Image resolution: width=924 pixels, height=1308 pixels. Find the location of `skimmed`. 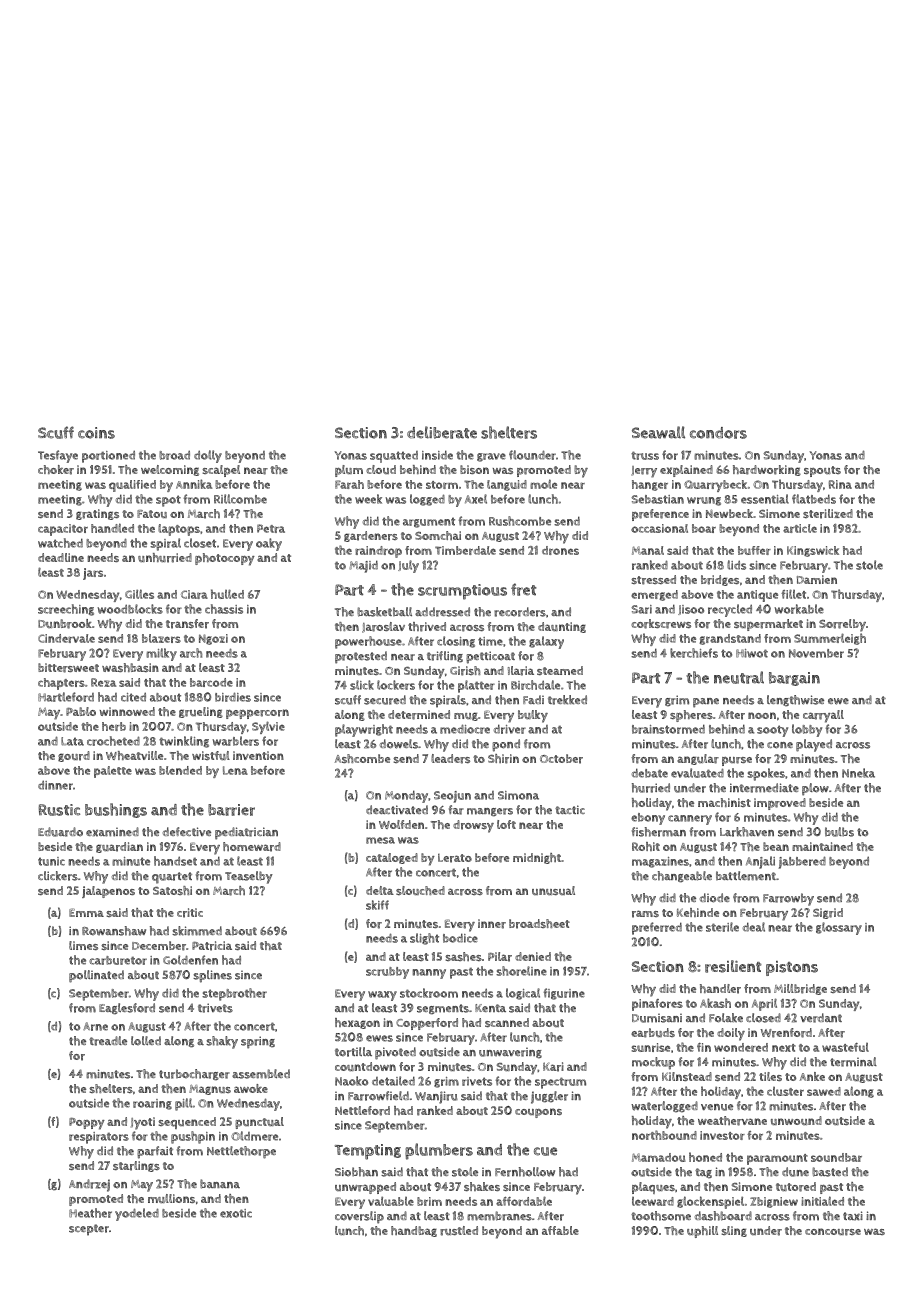

skimmed is located at coordinates (197, 931).
